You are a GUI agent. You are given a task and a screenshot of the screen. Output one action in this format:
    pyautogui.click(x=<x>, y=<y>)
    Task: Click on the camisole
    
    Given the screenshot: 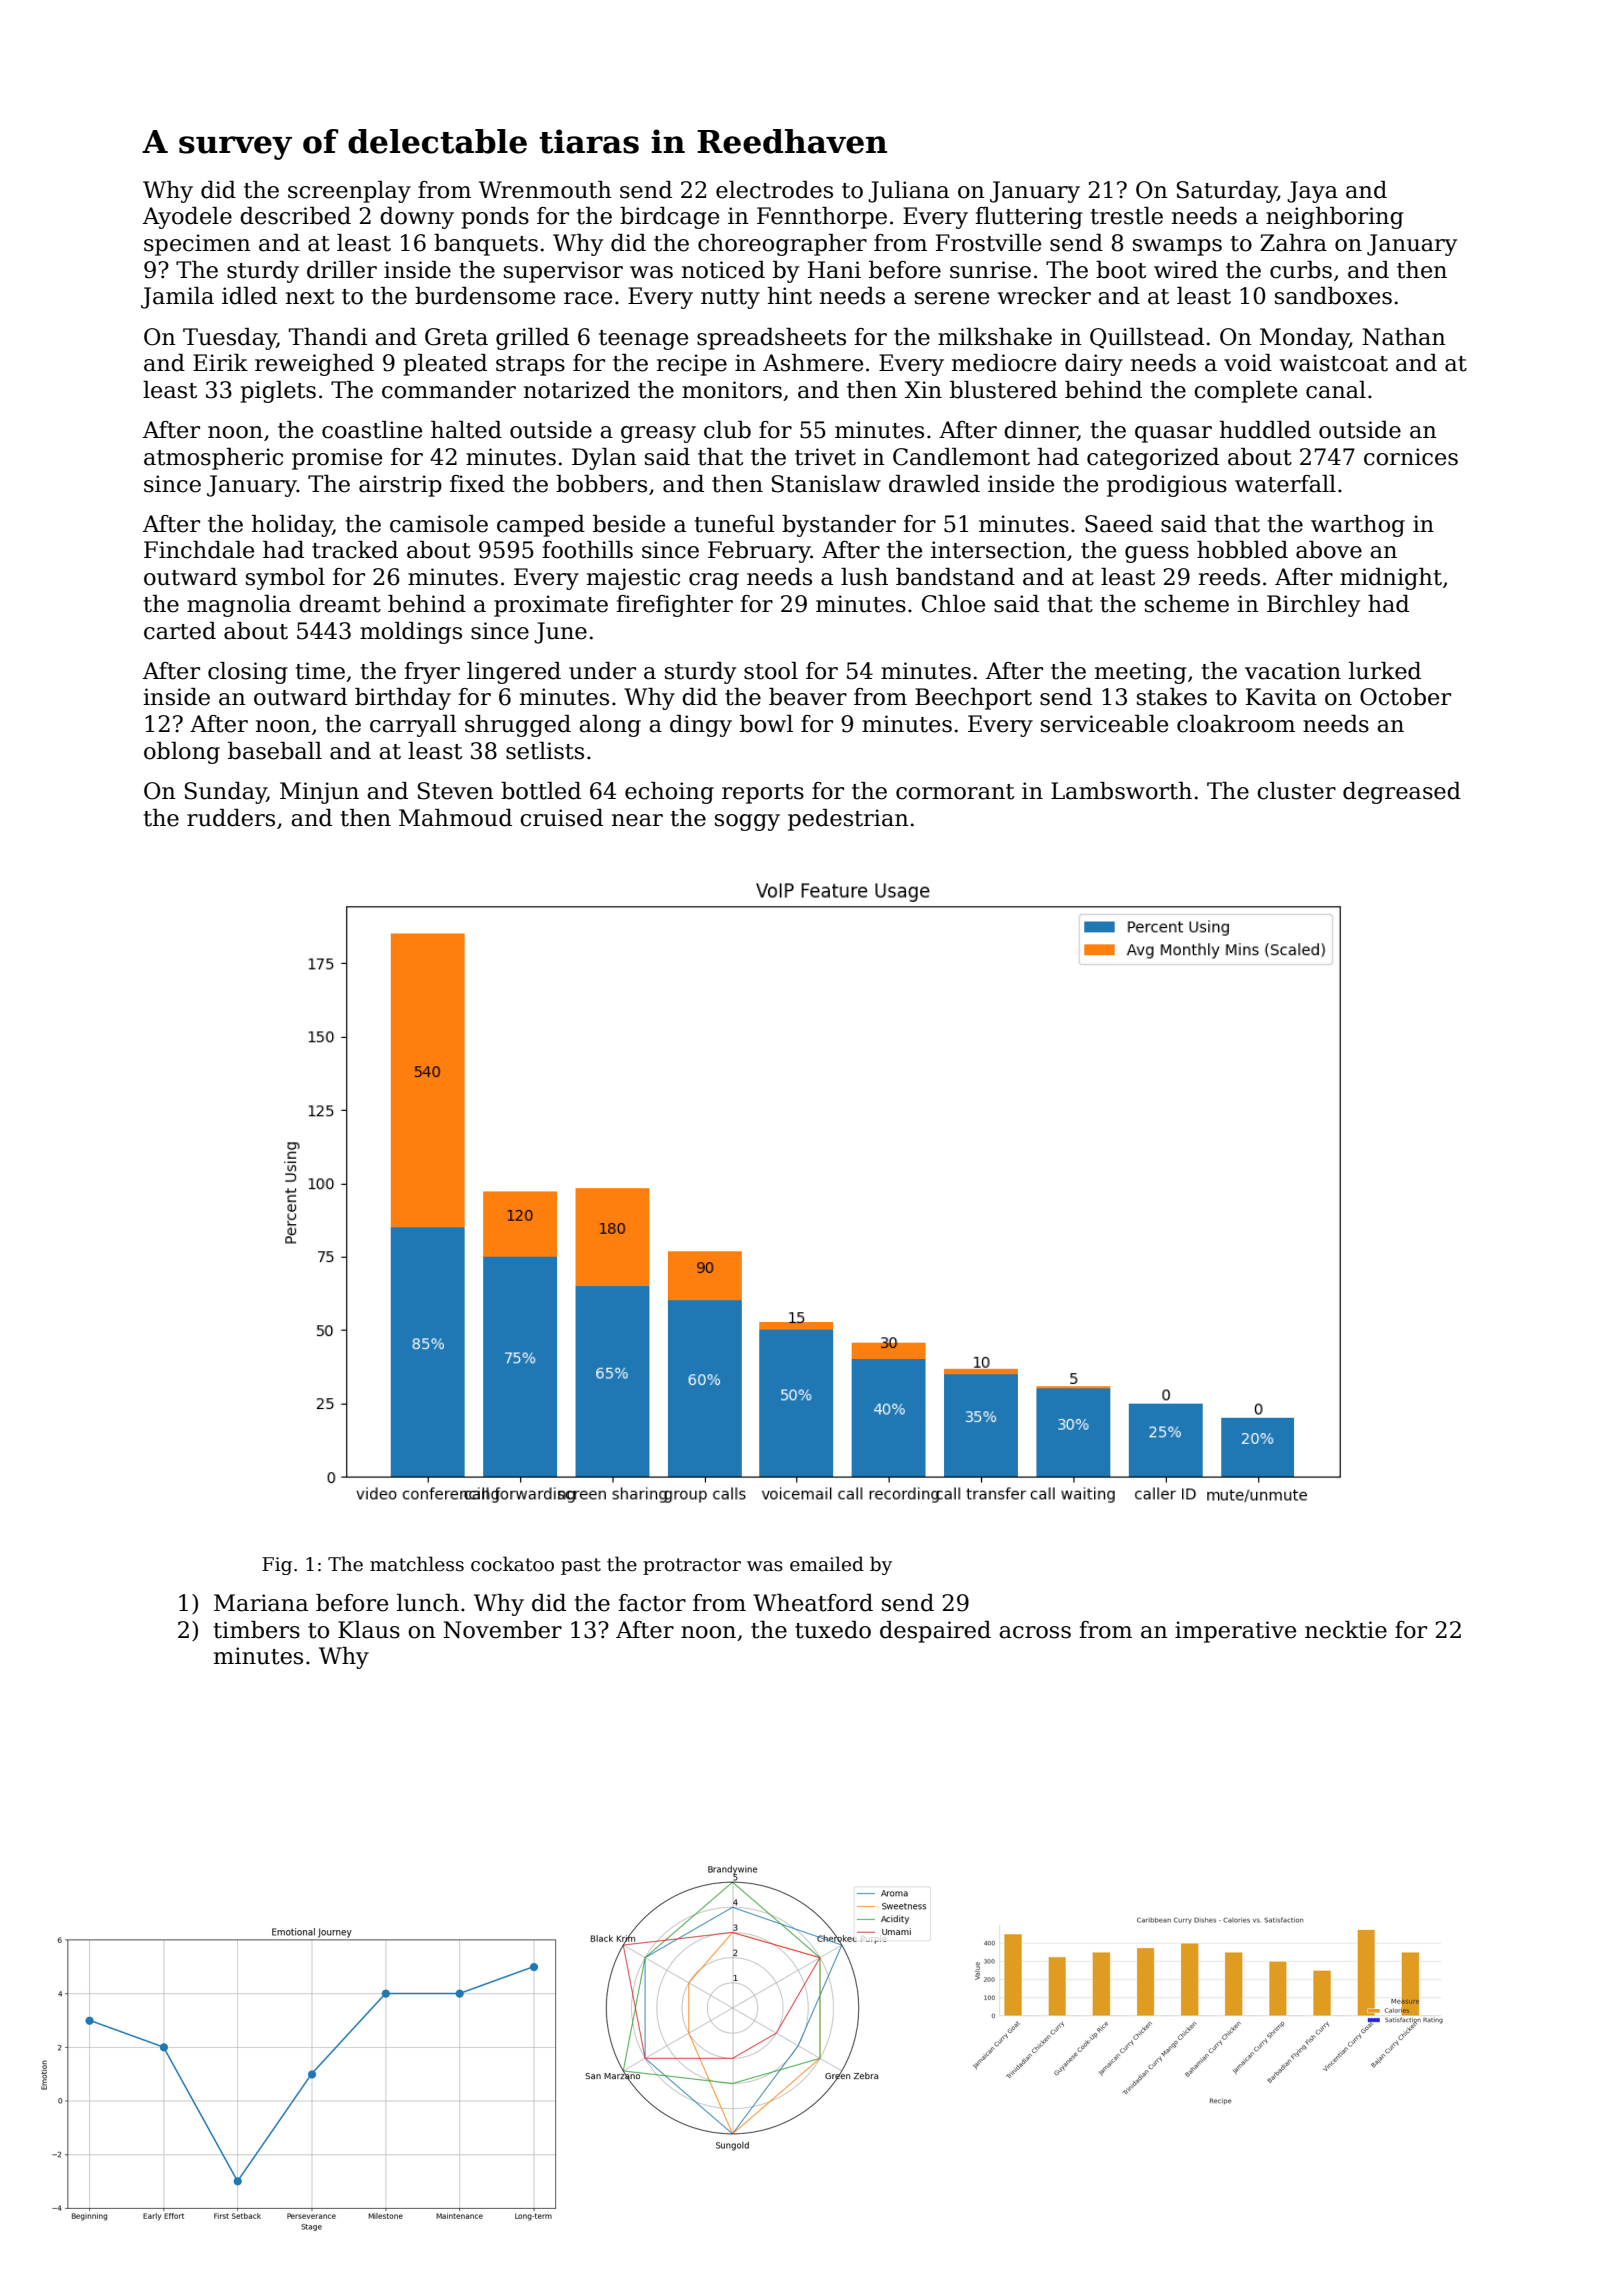 What is the action you would take?
    pyautogui.click(x=439, y=524)
